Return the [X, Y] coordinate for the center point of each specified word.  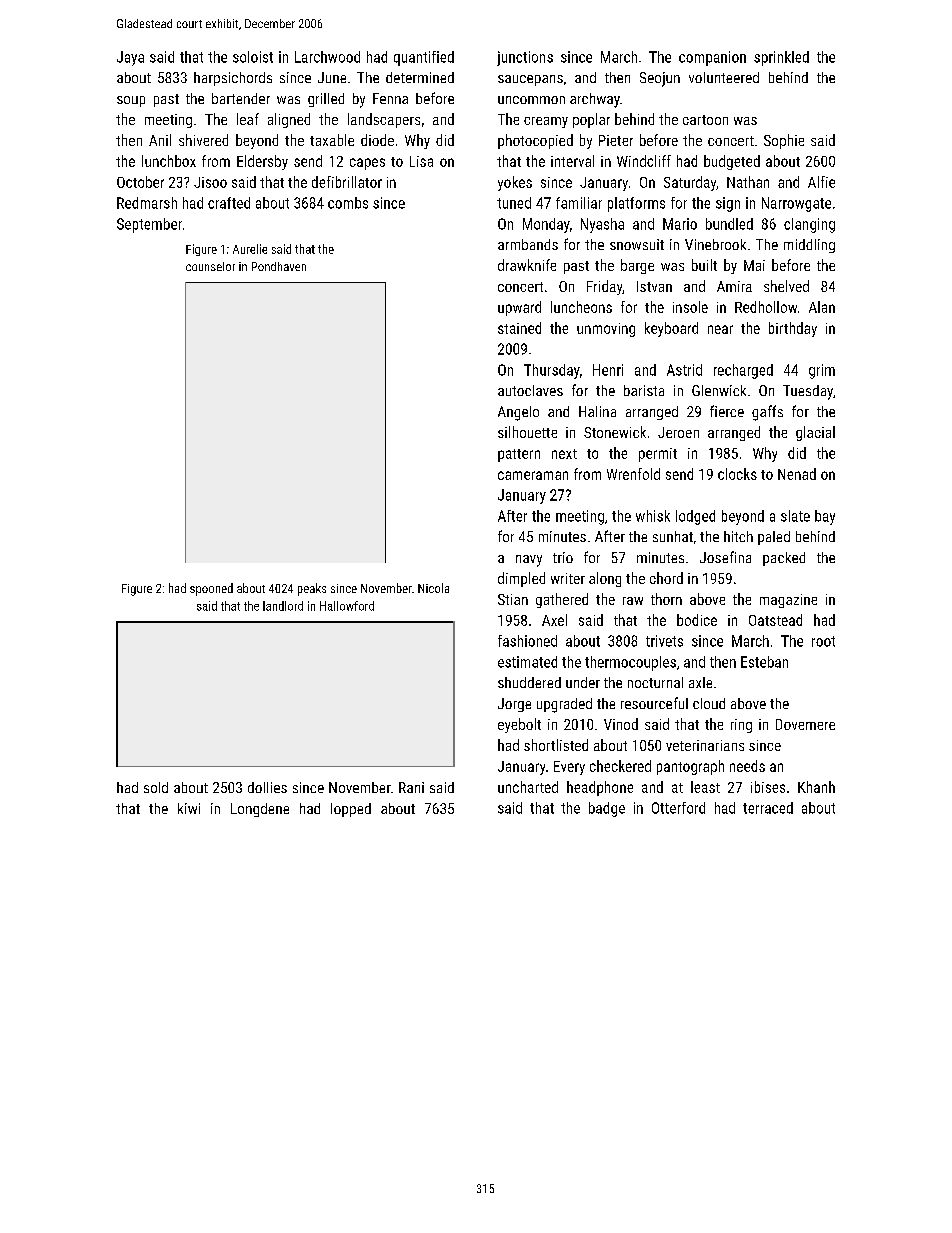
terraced [768, 808]
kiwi [189, 808]
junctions [525, 58]
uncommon [531, 100]
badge [607, 809]
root [823, 641]
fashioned [527, 641]
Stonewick [615, 432]
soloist [253, 57]
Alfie [821, 182]
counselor [210, 266]
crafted [229, 203]
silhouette [527, 432]
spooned [211, 589]
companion [712, 58]
